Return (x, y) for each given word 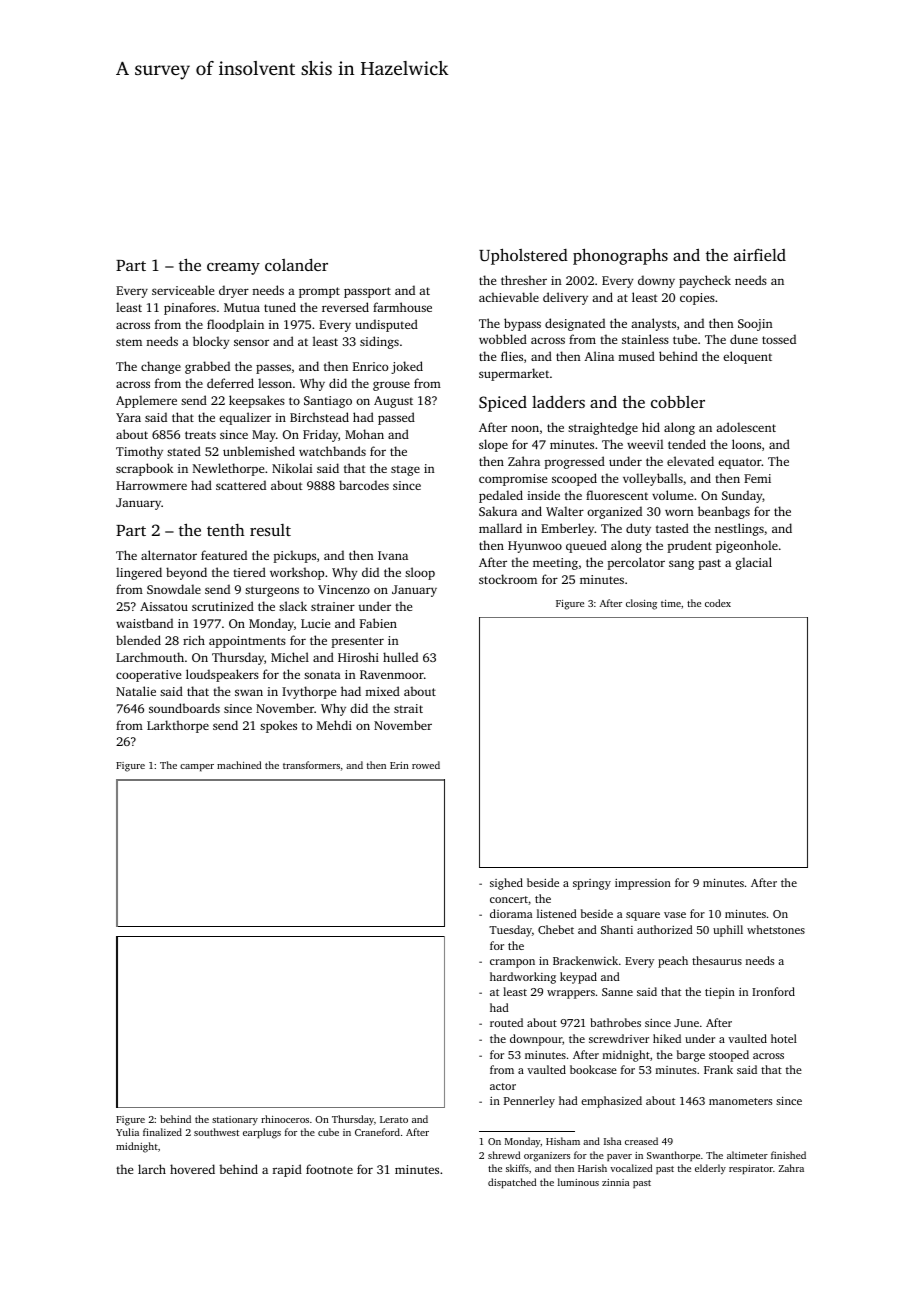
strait (408, 708)
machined (239, 765)
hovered (192, 1169)
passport (367, 292)
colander (296, 265)
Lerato (394, 1119)
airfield (760, 255)
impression (643, 884)
